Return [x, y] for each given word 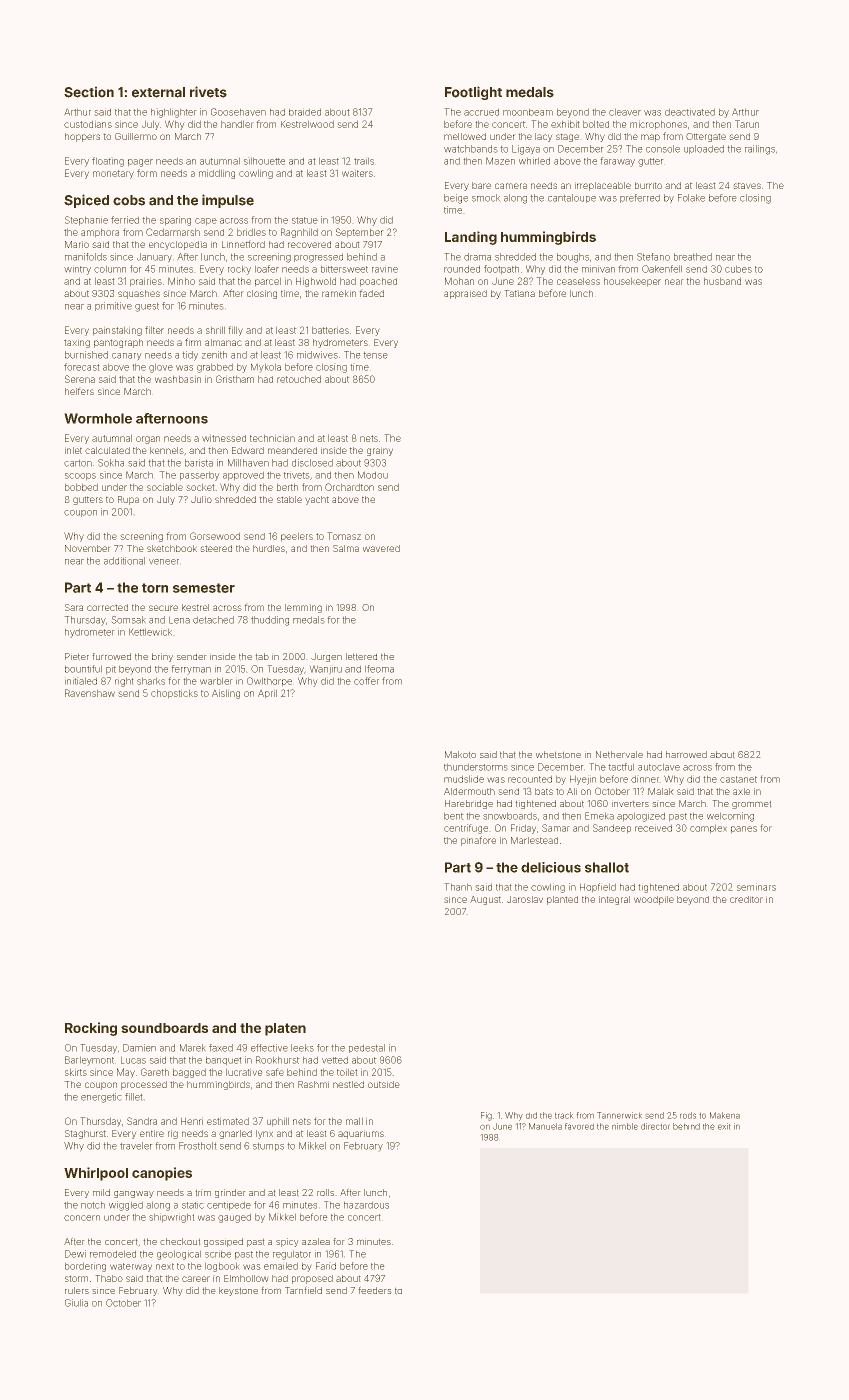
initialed [81, 681]
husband [722, 281]
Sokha [111, 463]
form [147, 173]
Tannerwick [619, 1115]
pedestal [367, 1048]
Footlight [473, 93]
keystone [238, 1291]
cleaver [625, 112]
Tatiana [519, 293]
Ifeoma [379, 669]
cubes [738, 269]
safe [275, 1072]
